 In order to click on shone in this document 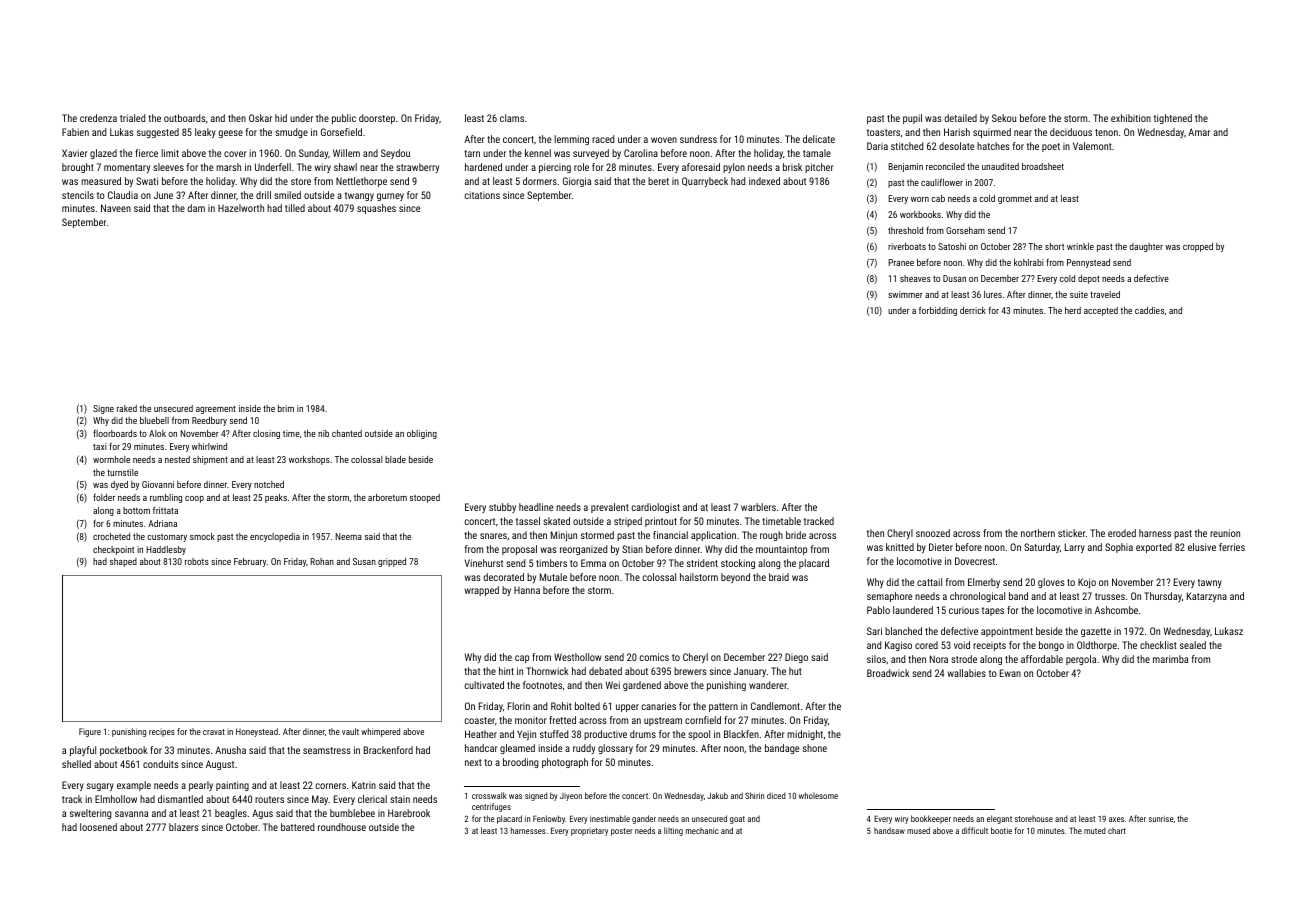, I will do `click(815, 748)`.
